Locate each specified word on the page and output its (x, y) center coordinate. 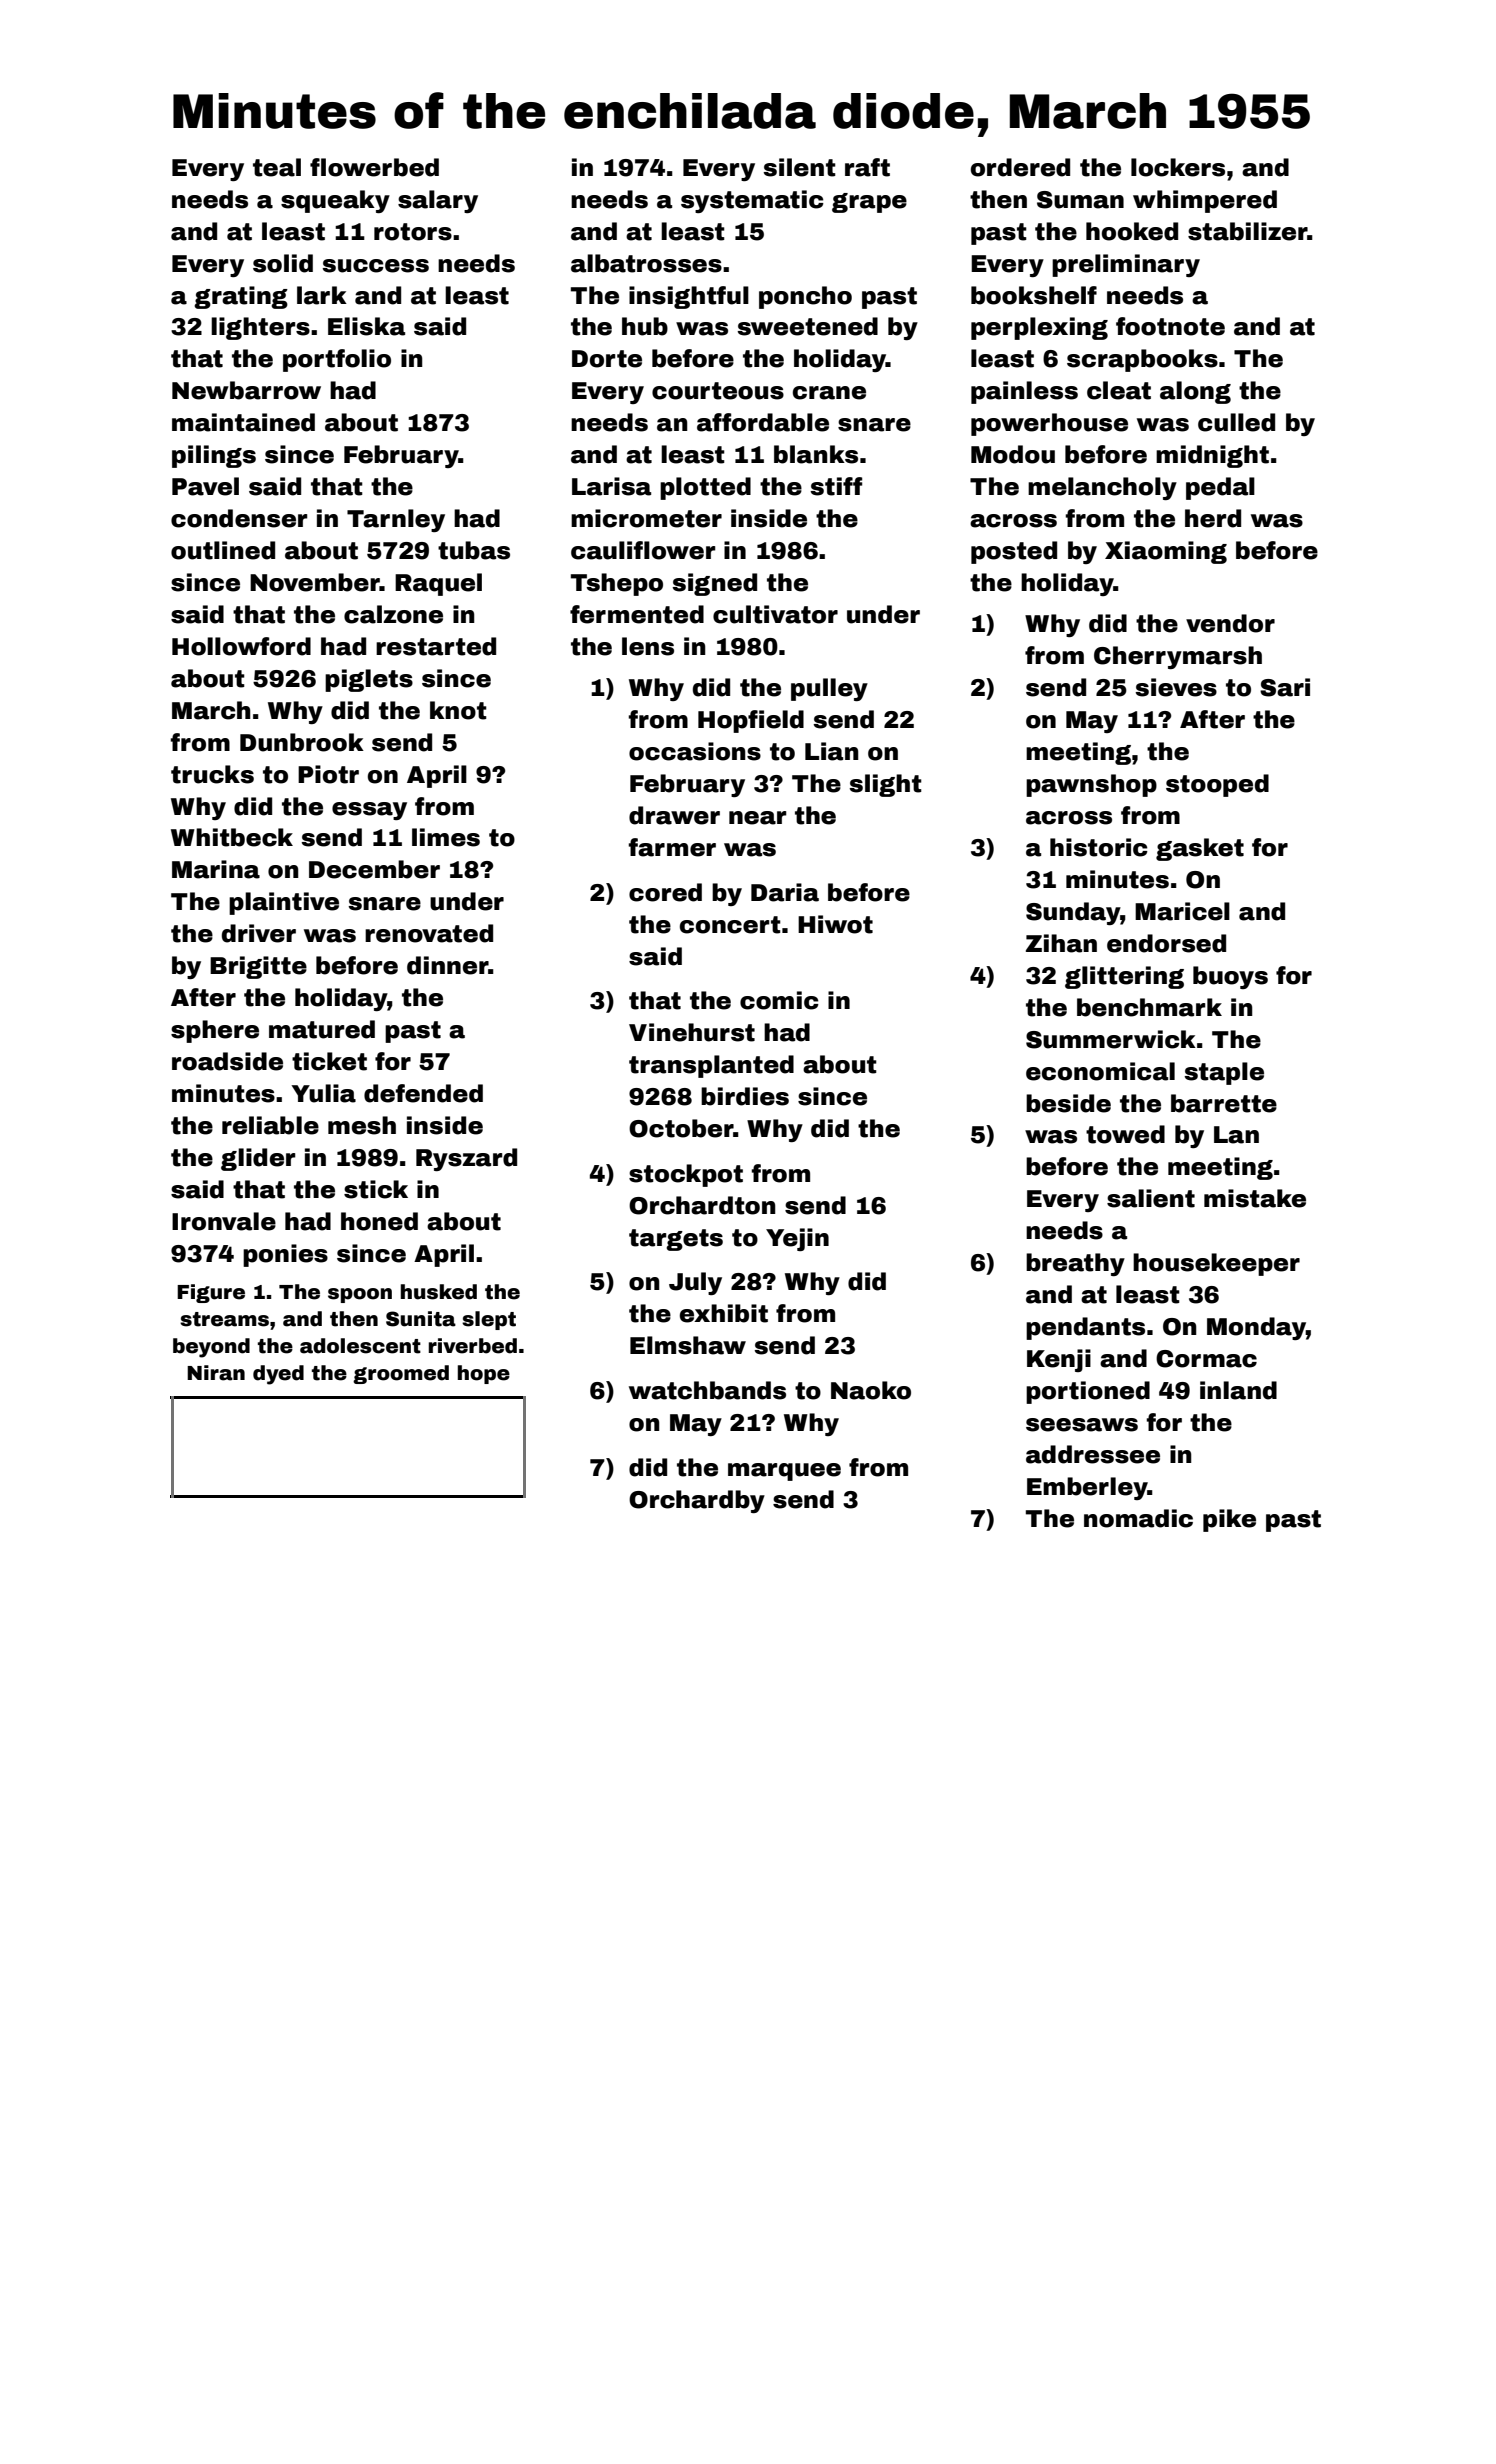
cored (665, 892)
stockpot (686, 1175)
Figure (211, 1293)
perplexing (1039, 328)
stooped (1217, 785)
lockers (1178, 167)
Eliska (366, 326)
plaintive (284, 903)
